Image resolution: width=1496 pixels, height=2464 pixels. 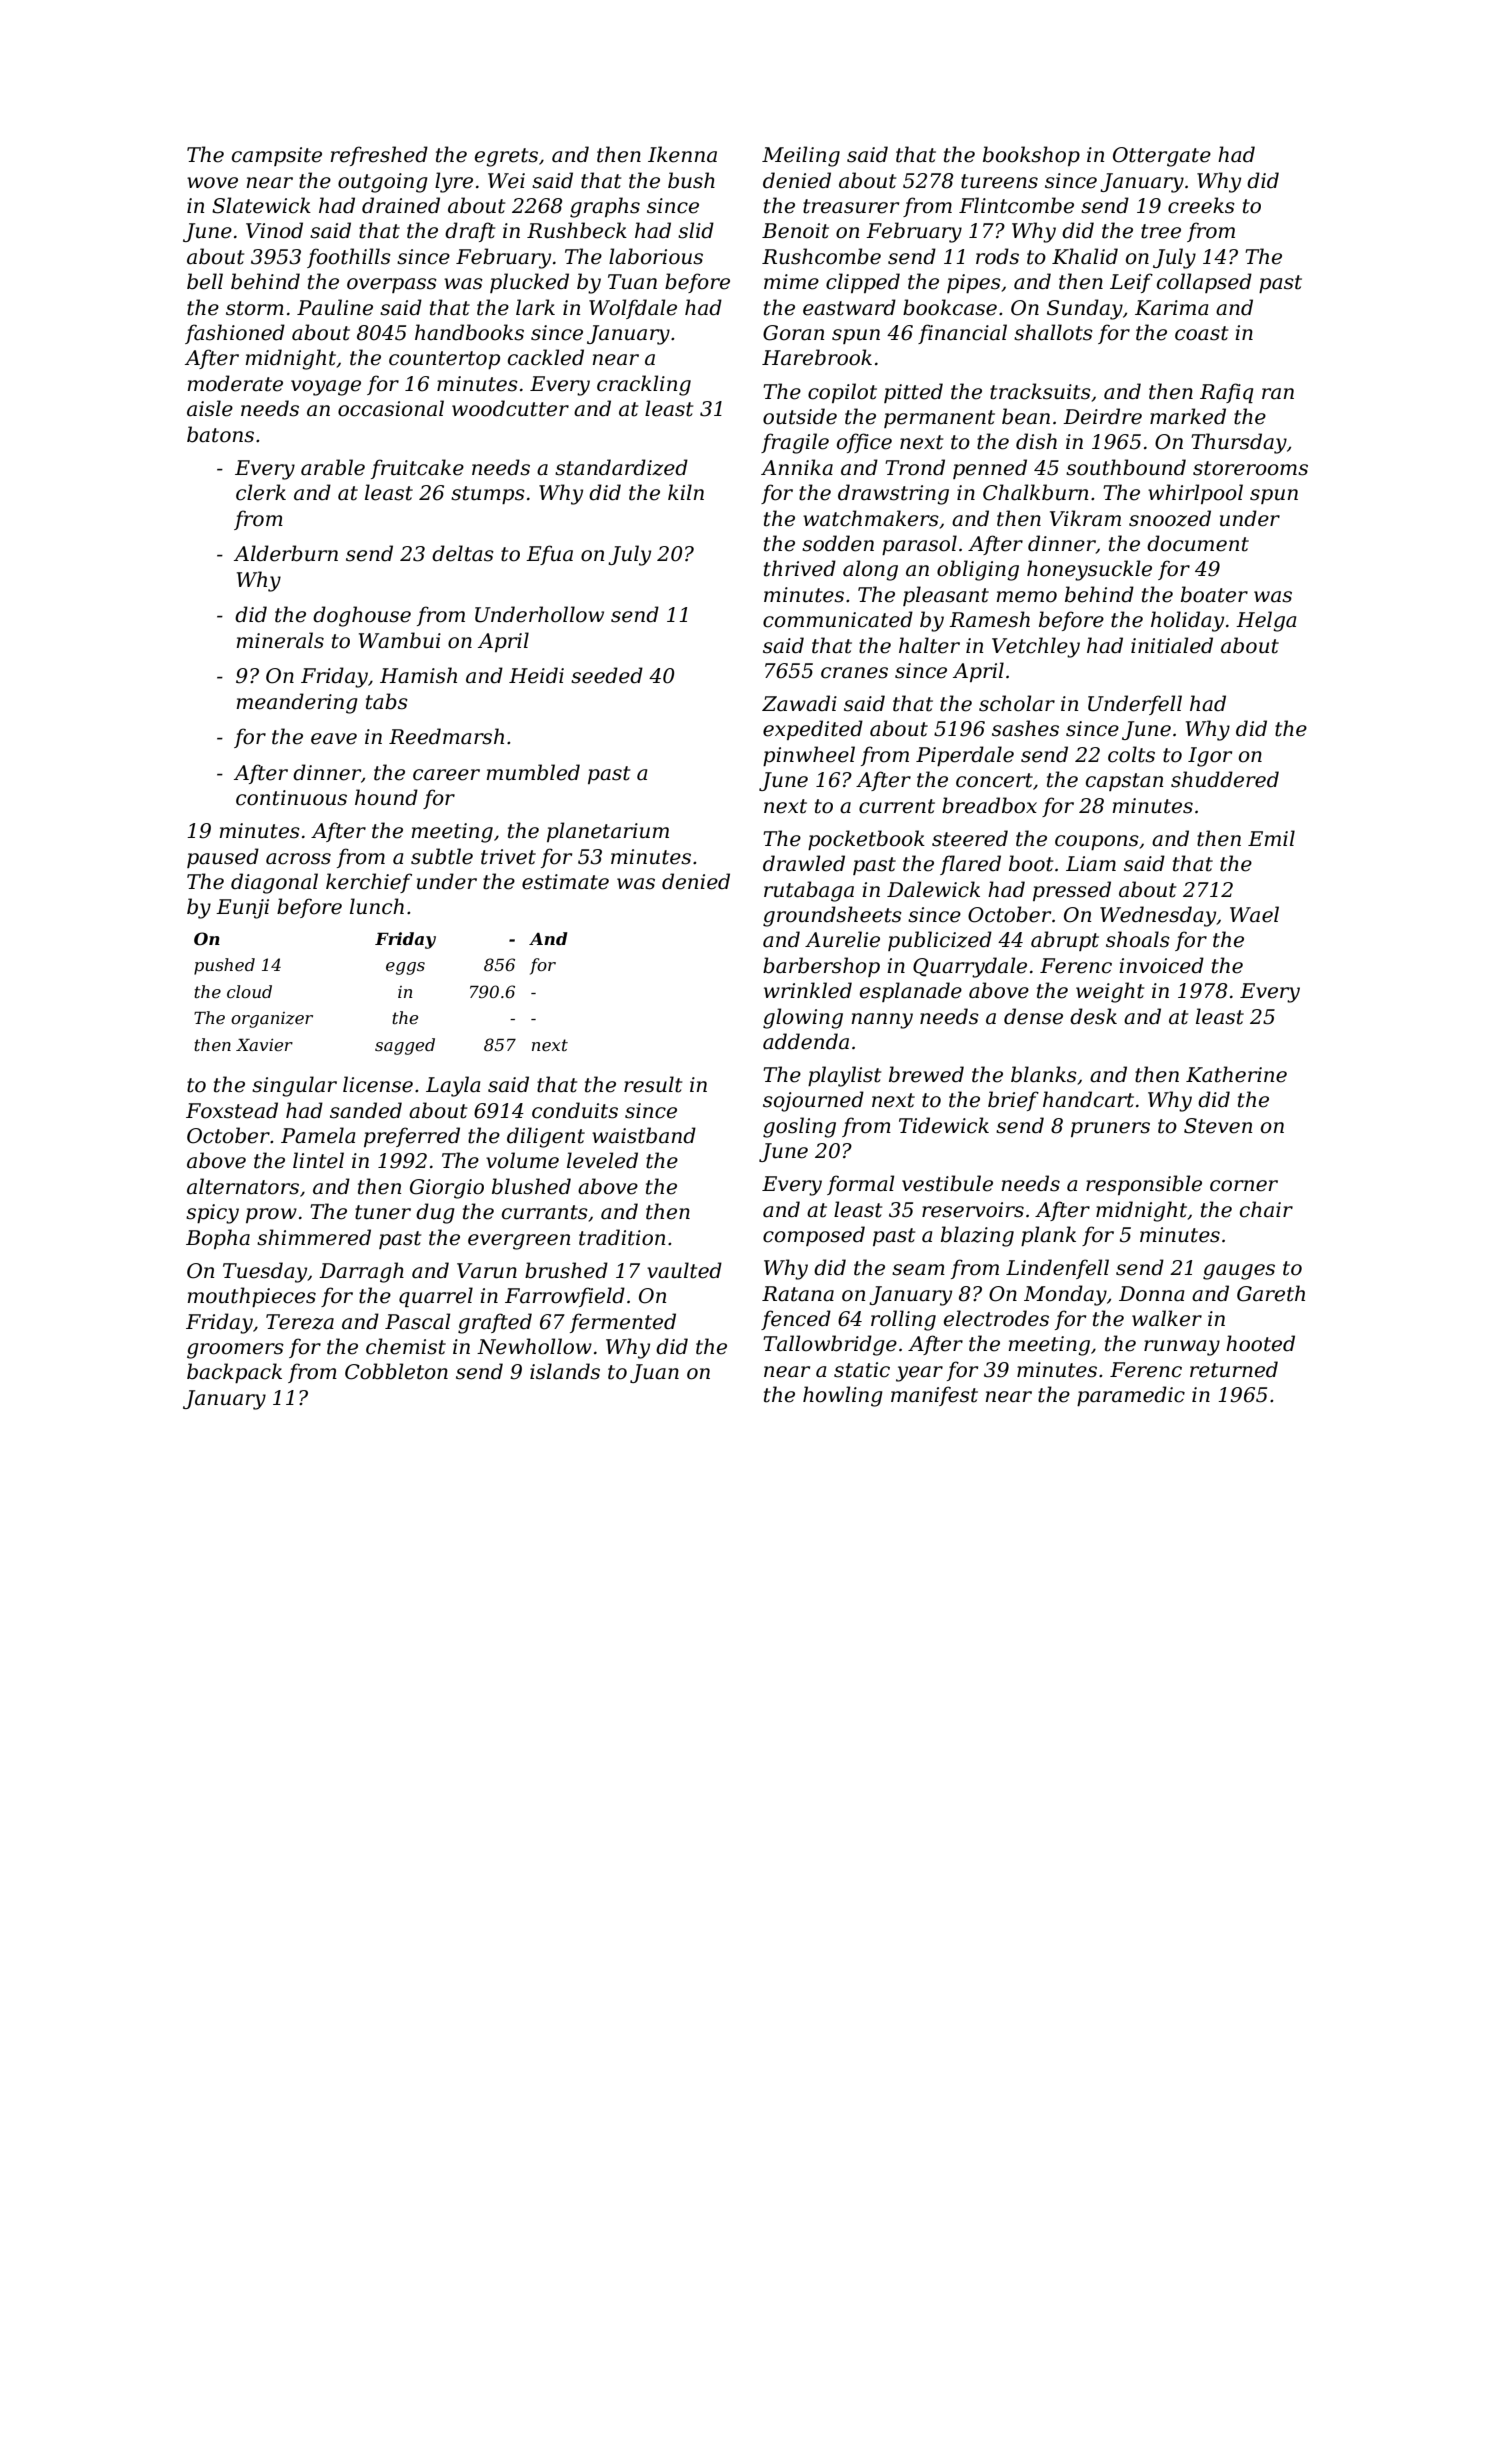 I want to click on Pauline, so click(x=335, y=307).
